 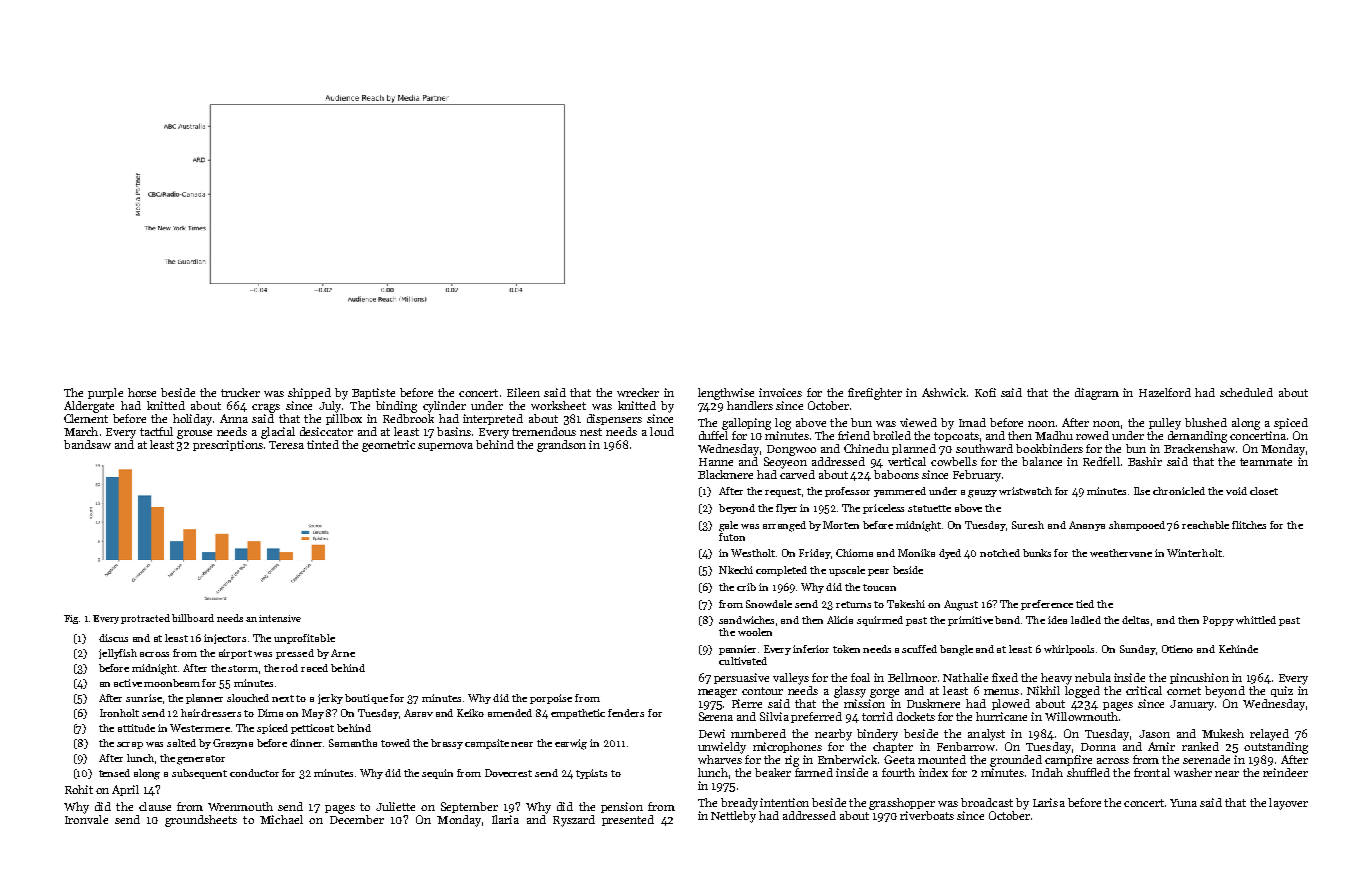 I want to click on Larisa, so click(x=1049, y=802).
